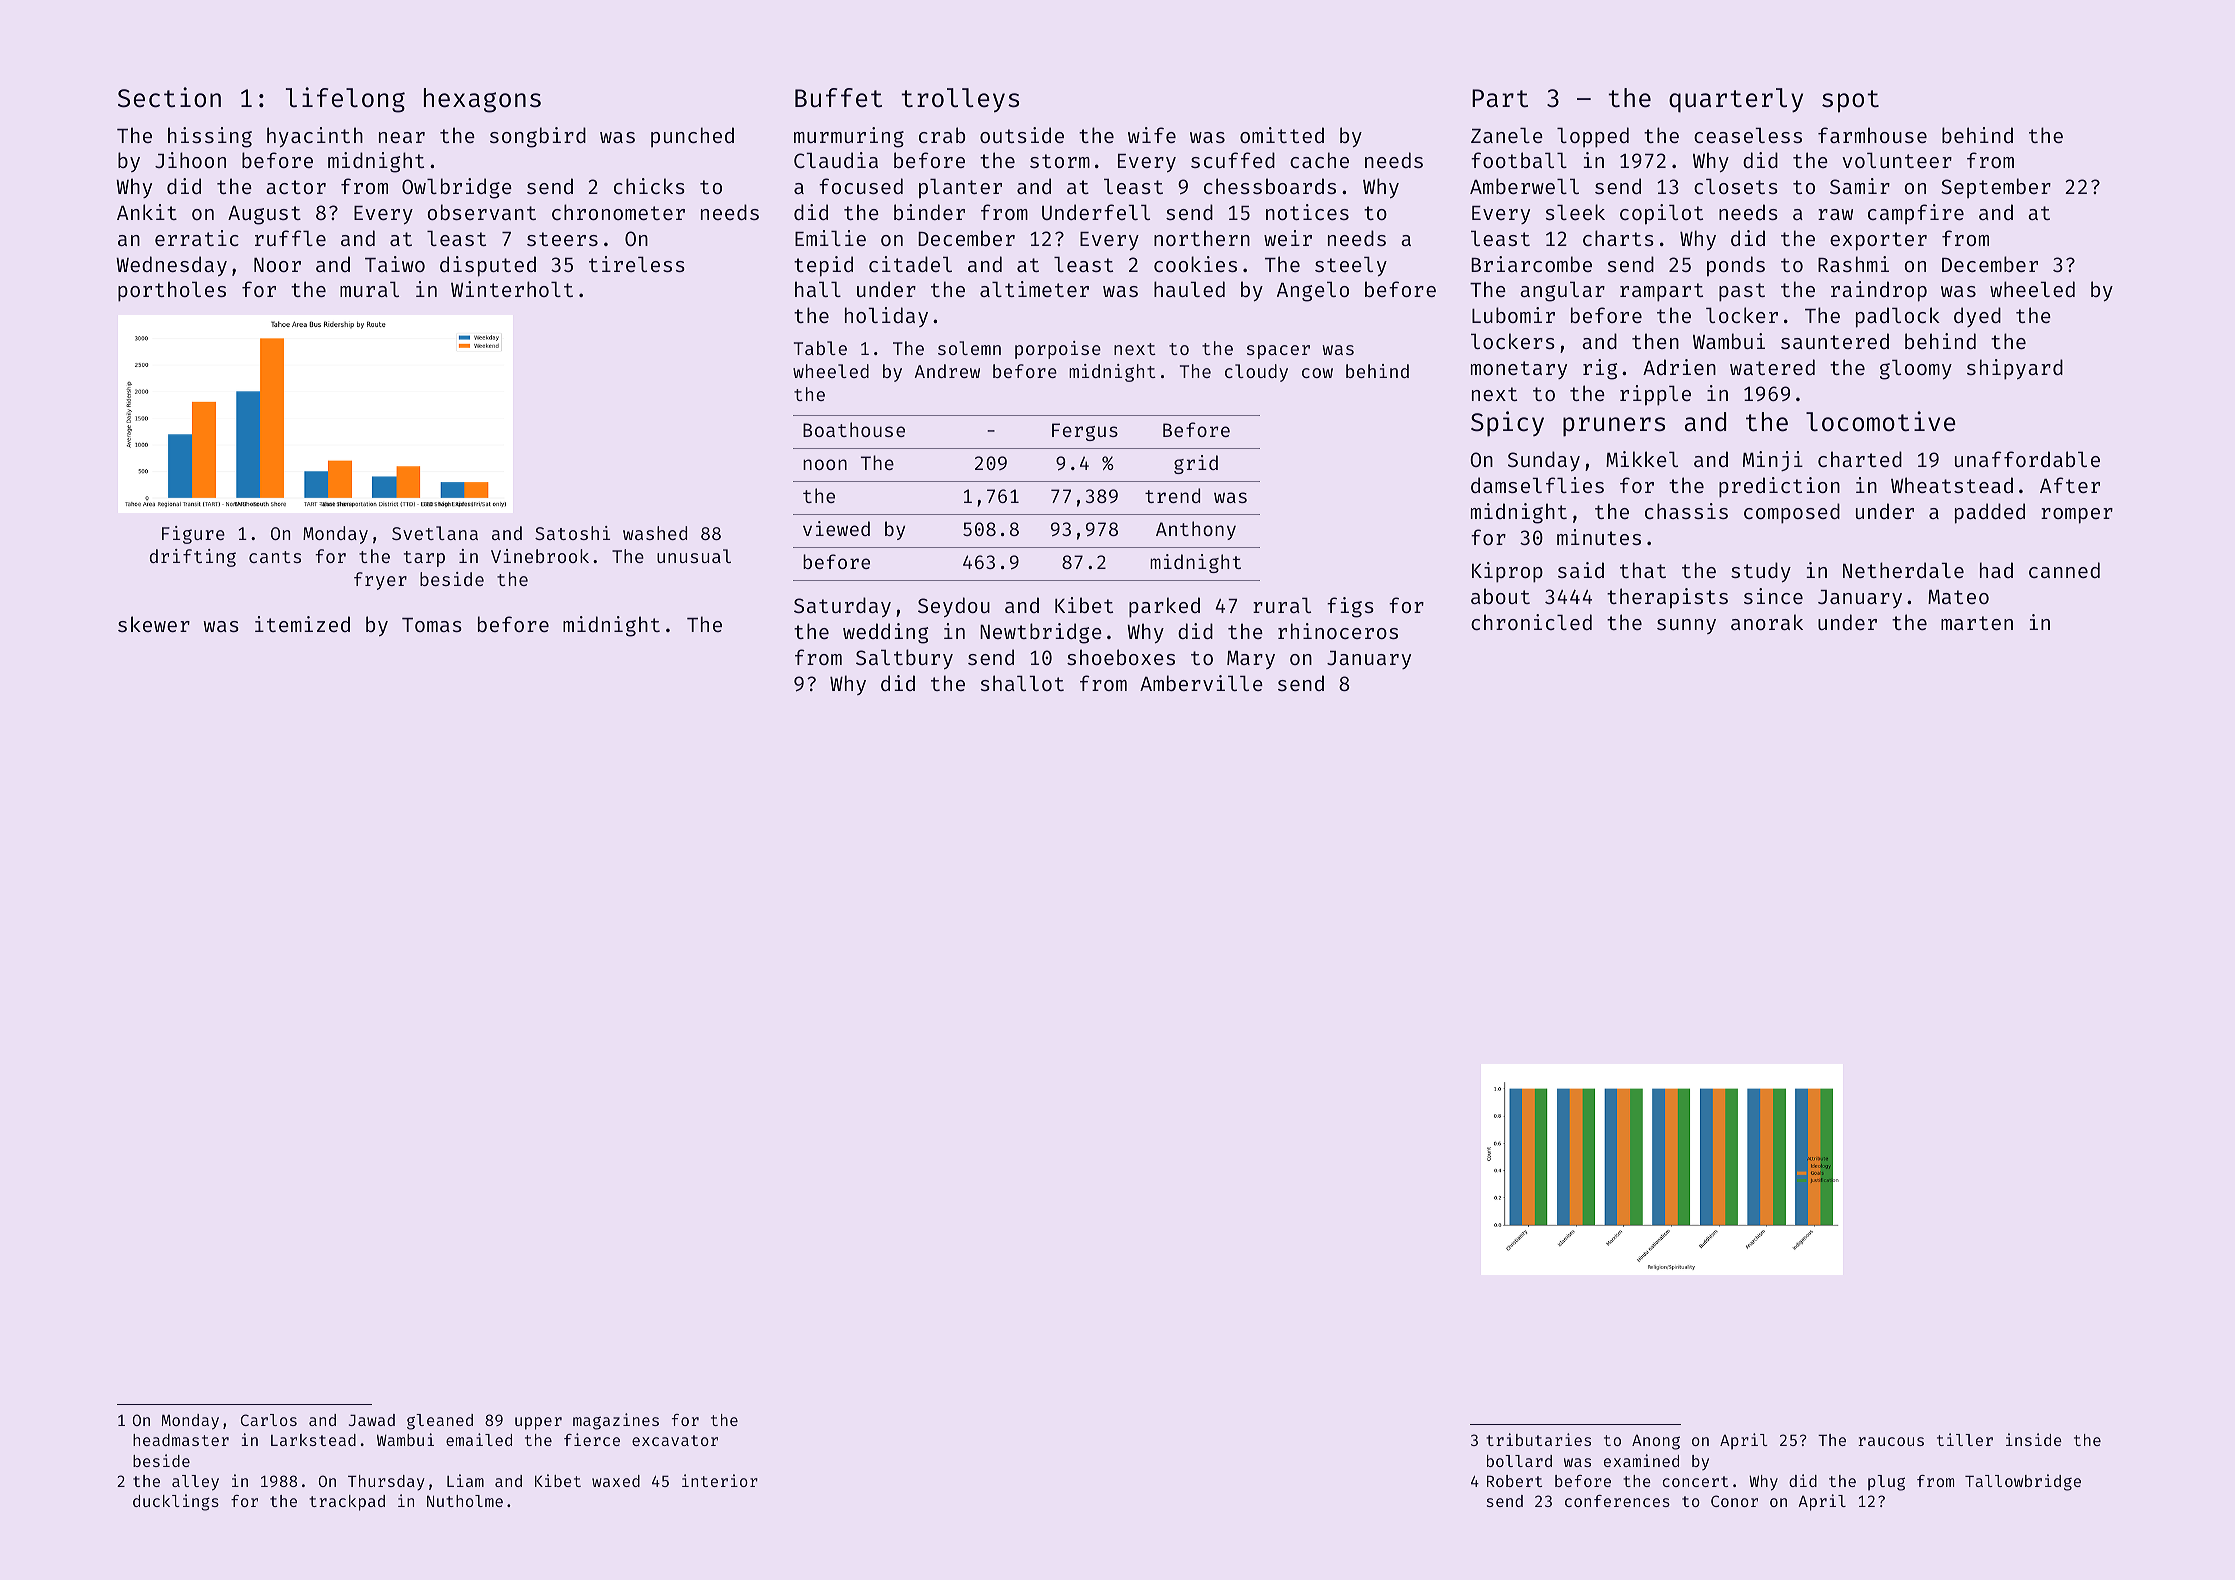 This screenshot has height=1580, width=2235. What do you see at coordinates (345, 100) in the screenshot?
I see `lifelong` at bounding box center [345, 100].
